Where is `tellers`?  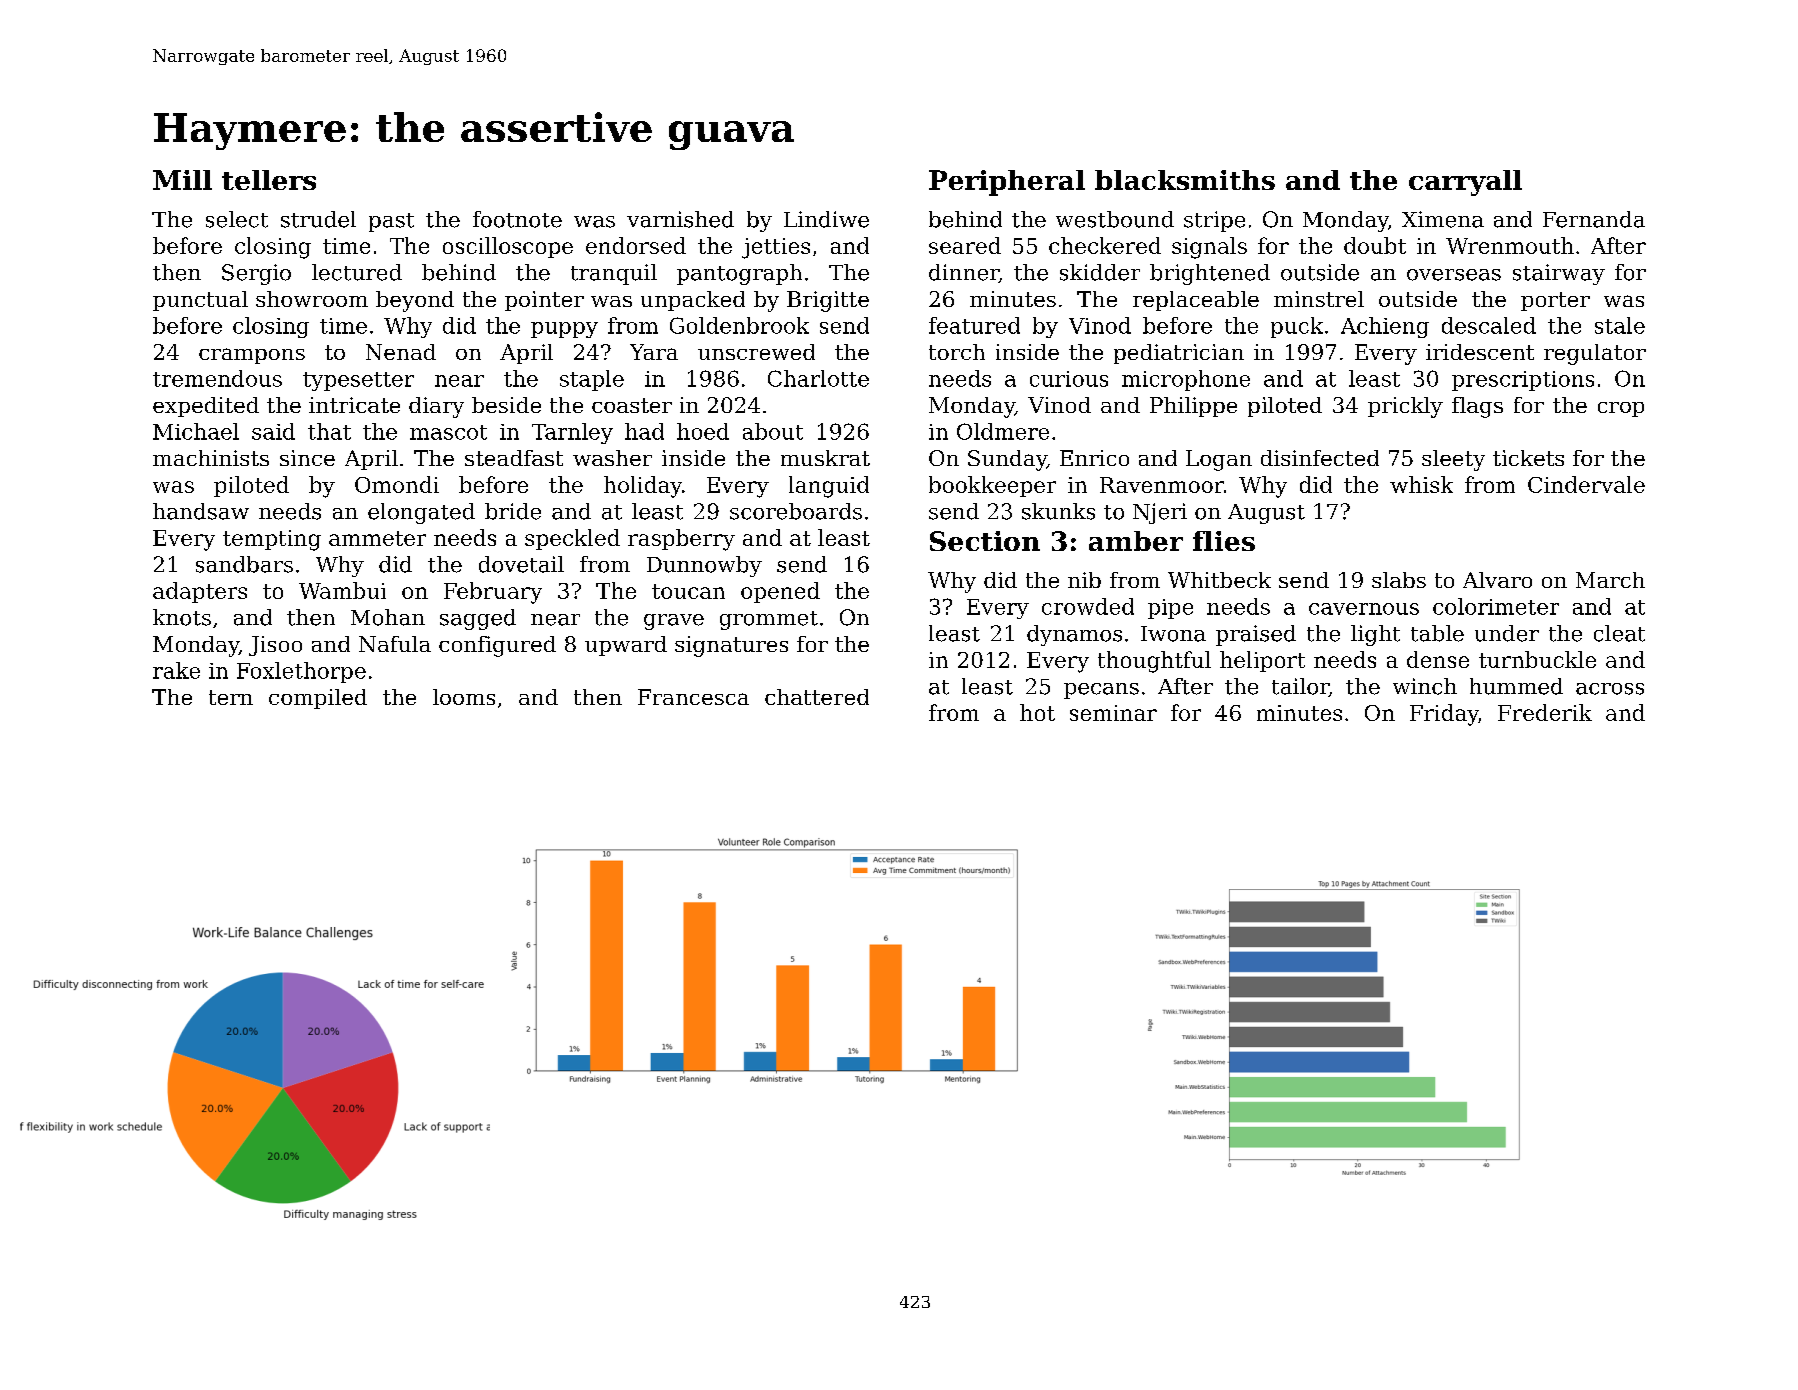 tellers is located at coordinates (269, 180).
